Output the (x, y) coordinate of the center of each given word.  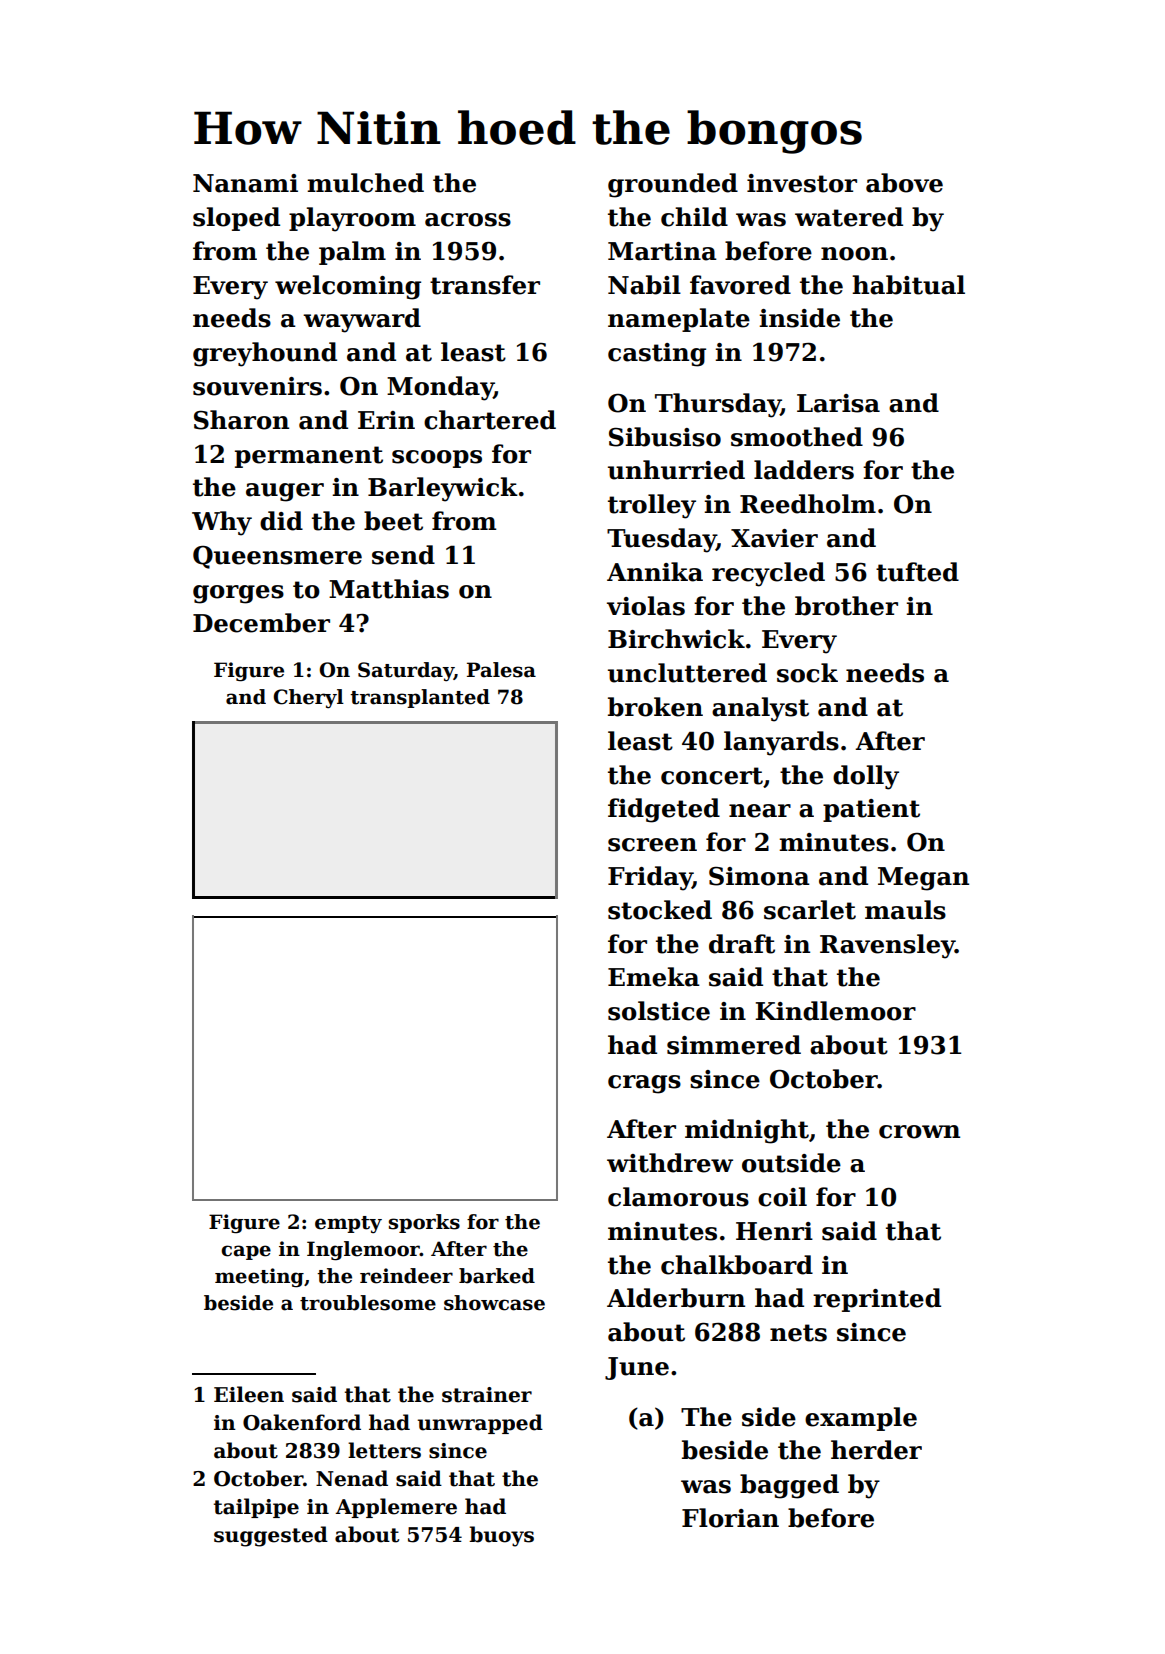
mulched (365, 183)
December (261, 623)
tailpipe (256, 1508)
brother (846, 606)
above (904, 183)
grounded (673, 185)
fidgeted (664, 810)
